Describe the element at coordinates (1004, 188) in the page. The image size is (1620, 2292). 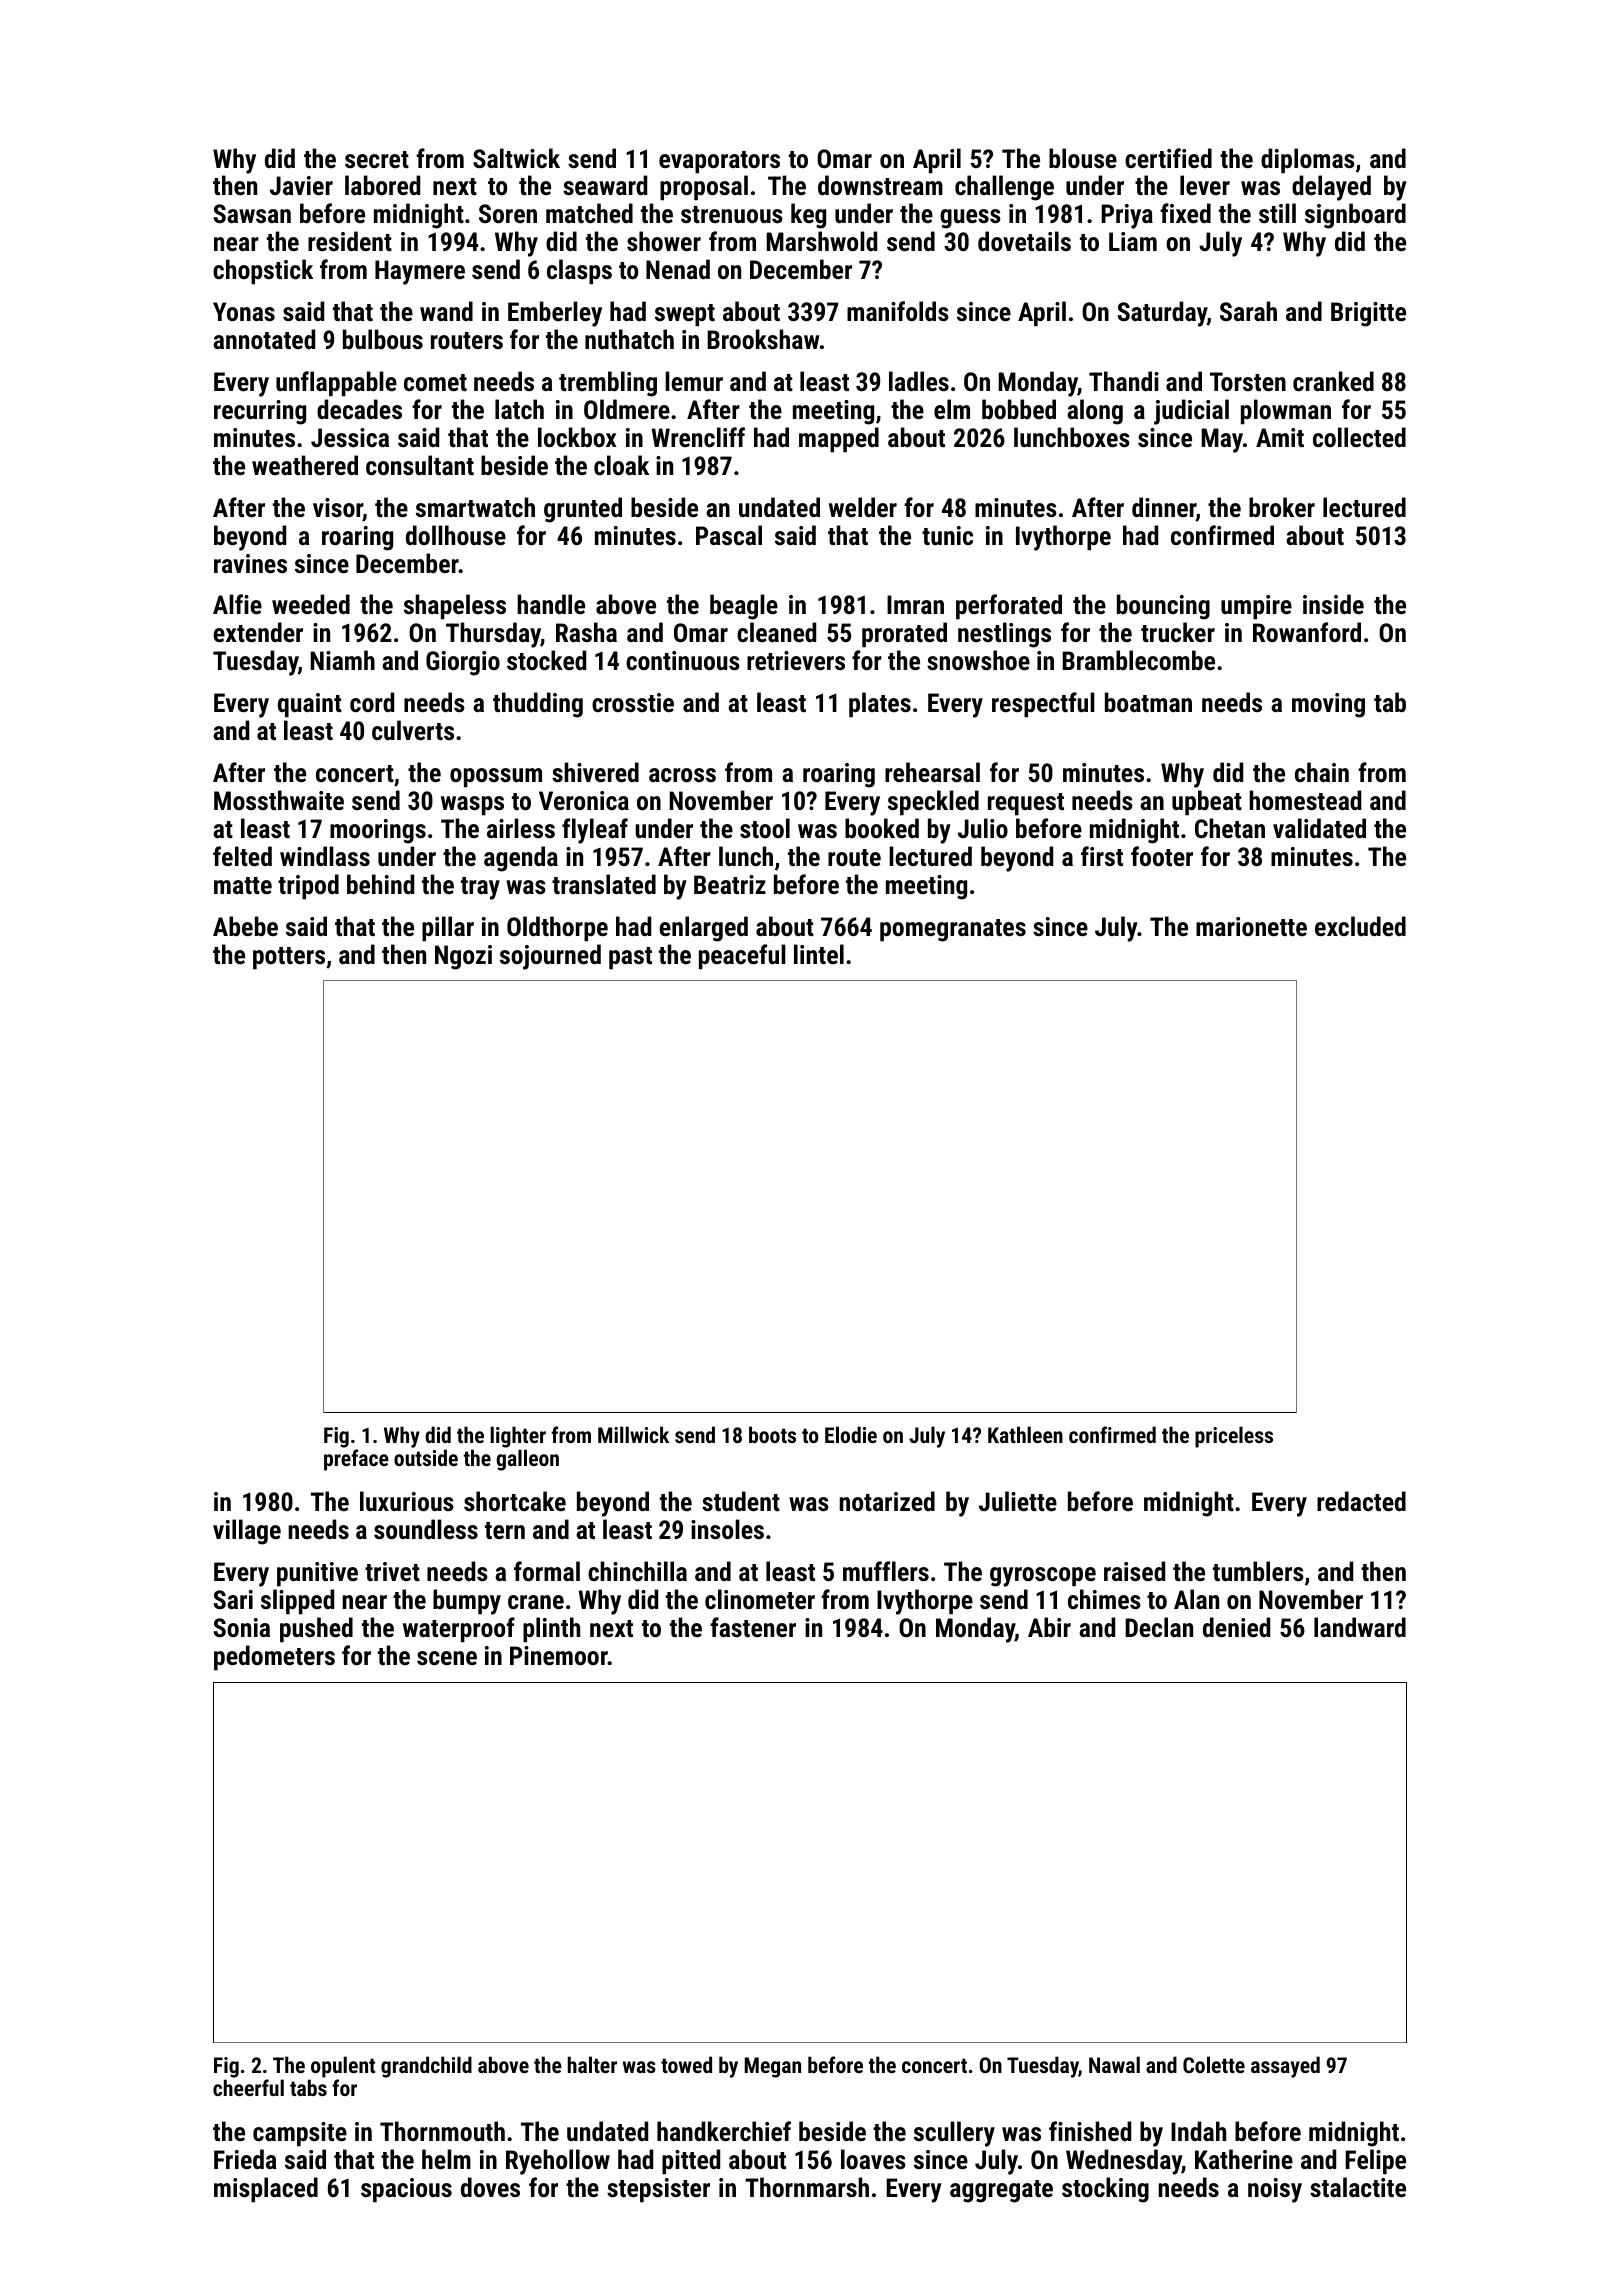
I see `challenge` at that location.
